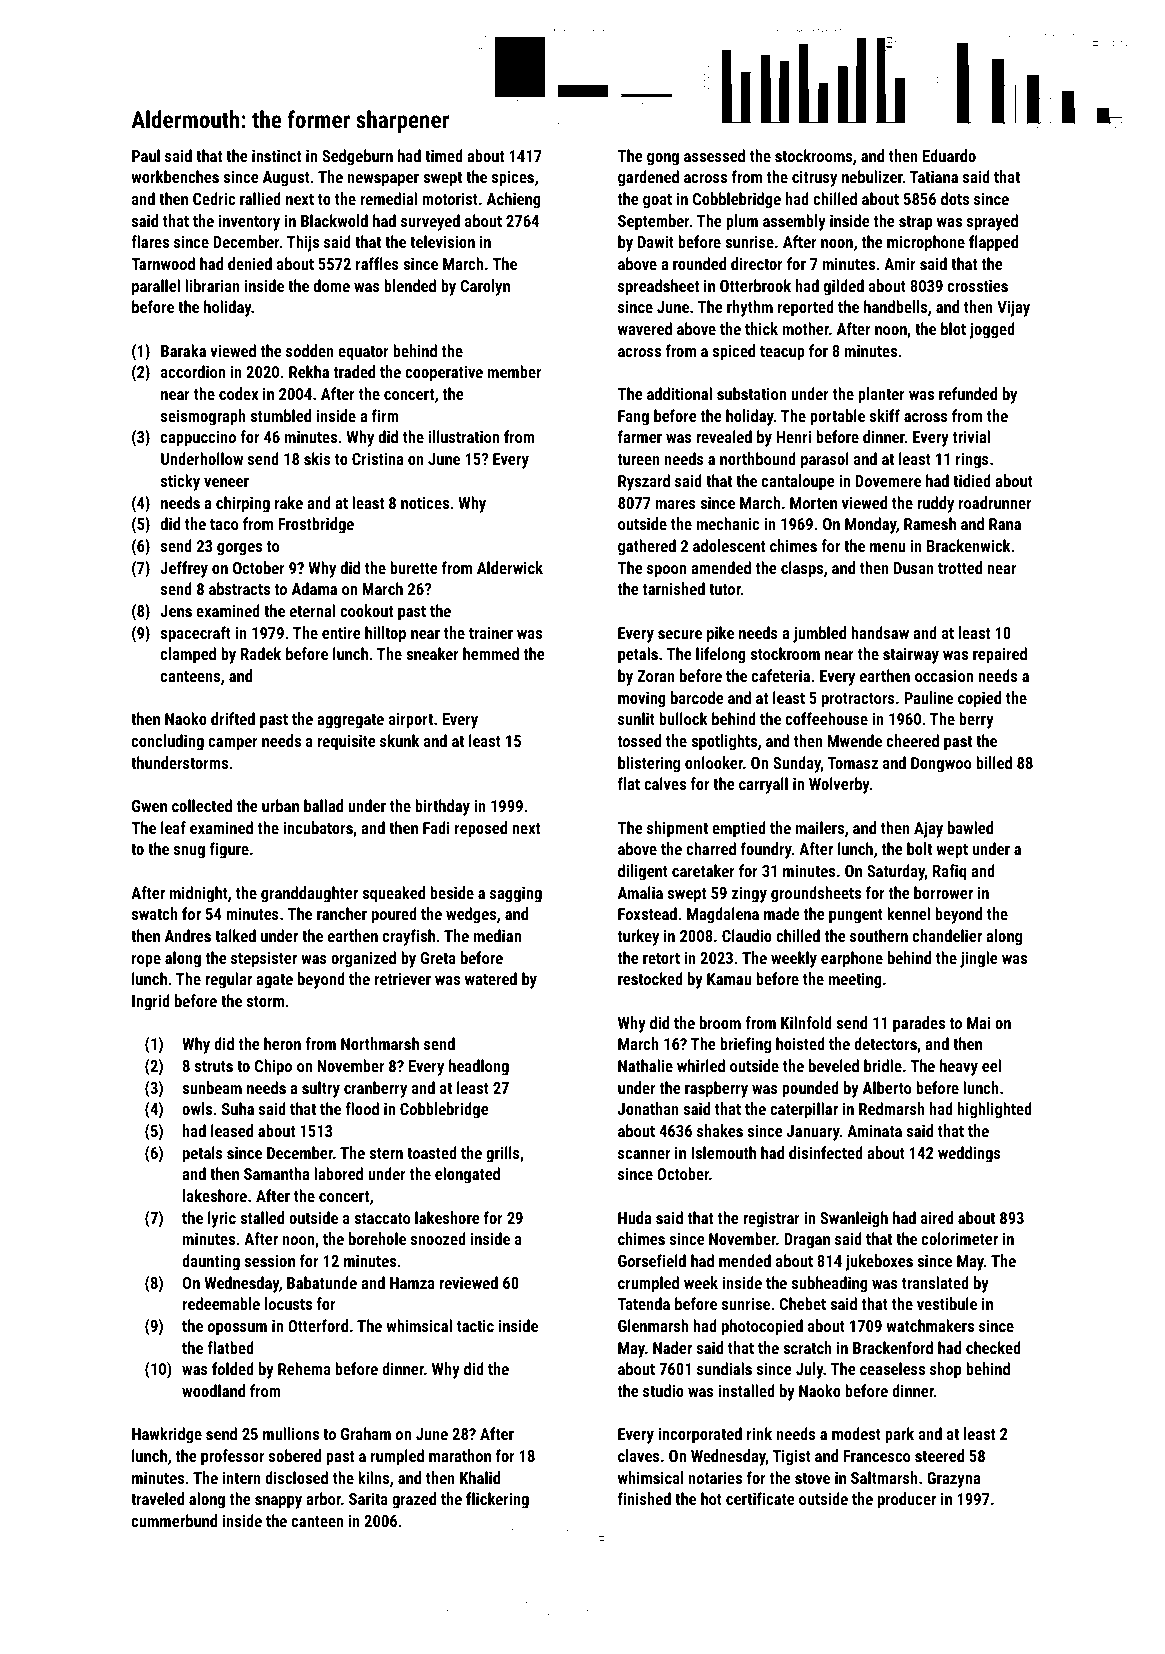 The image size is (1165, 1654). I want to click on citrusy, so click(814, 178).
